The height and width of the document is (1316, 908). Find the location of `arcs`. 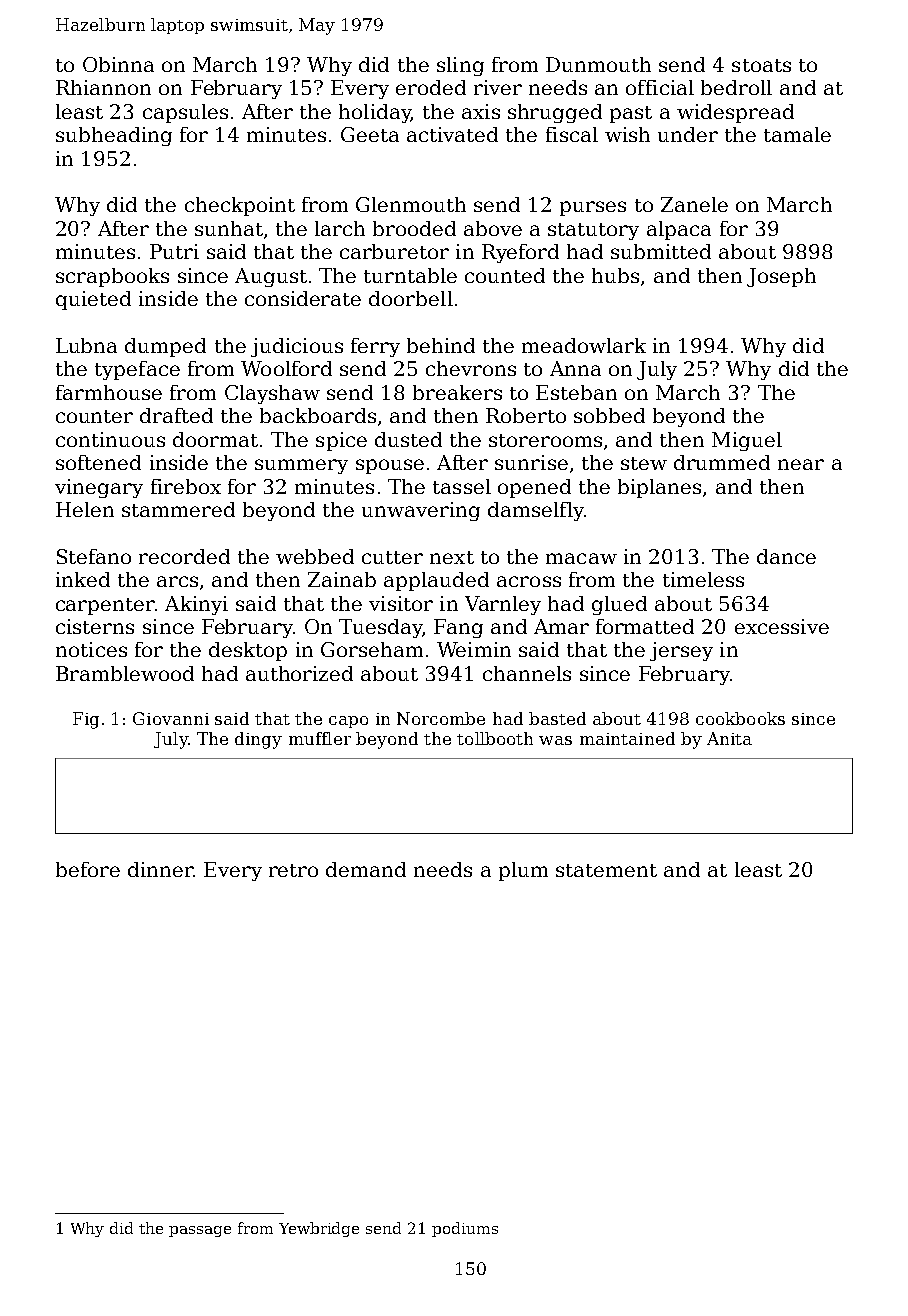

arcs is located at coordinates (177, 581).
